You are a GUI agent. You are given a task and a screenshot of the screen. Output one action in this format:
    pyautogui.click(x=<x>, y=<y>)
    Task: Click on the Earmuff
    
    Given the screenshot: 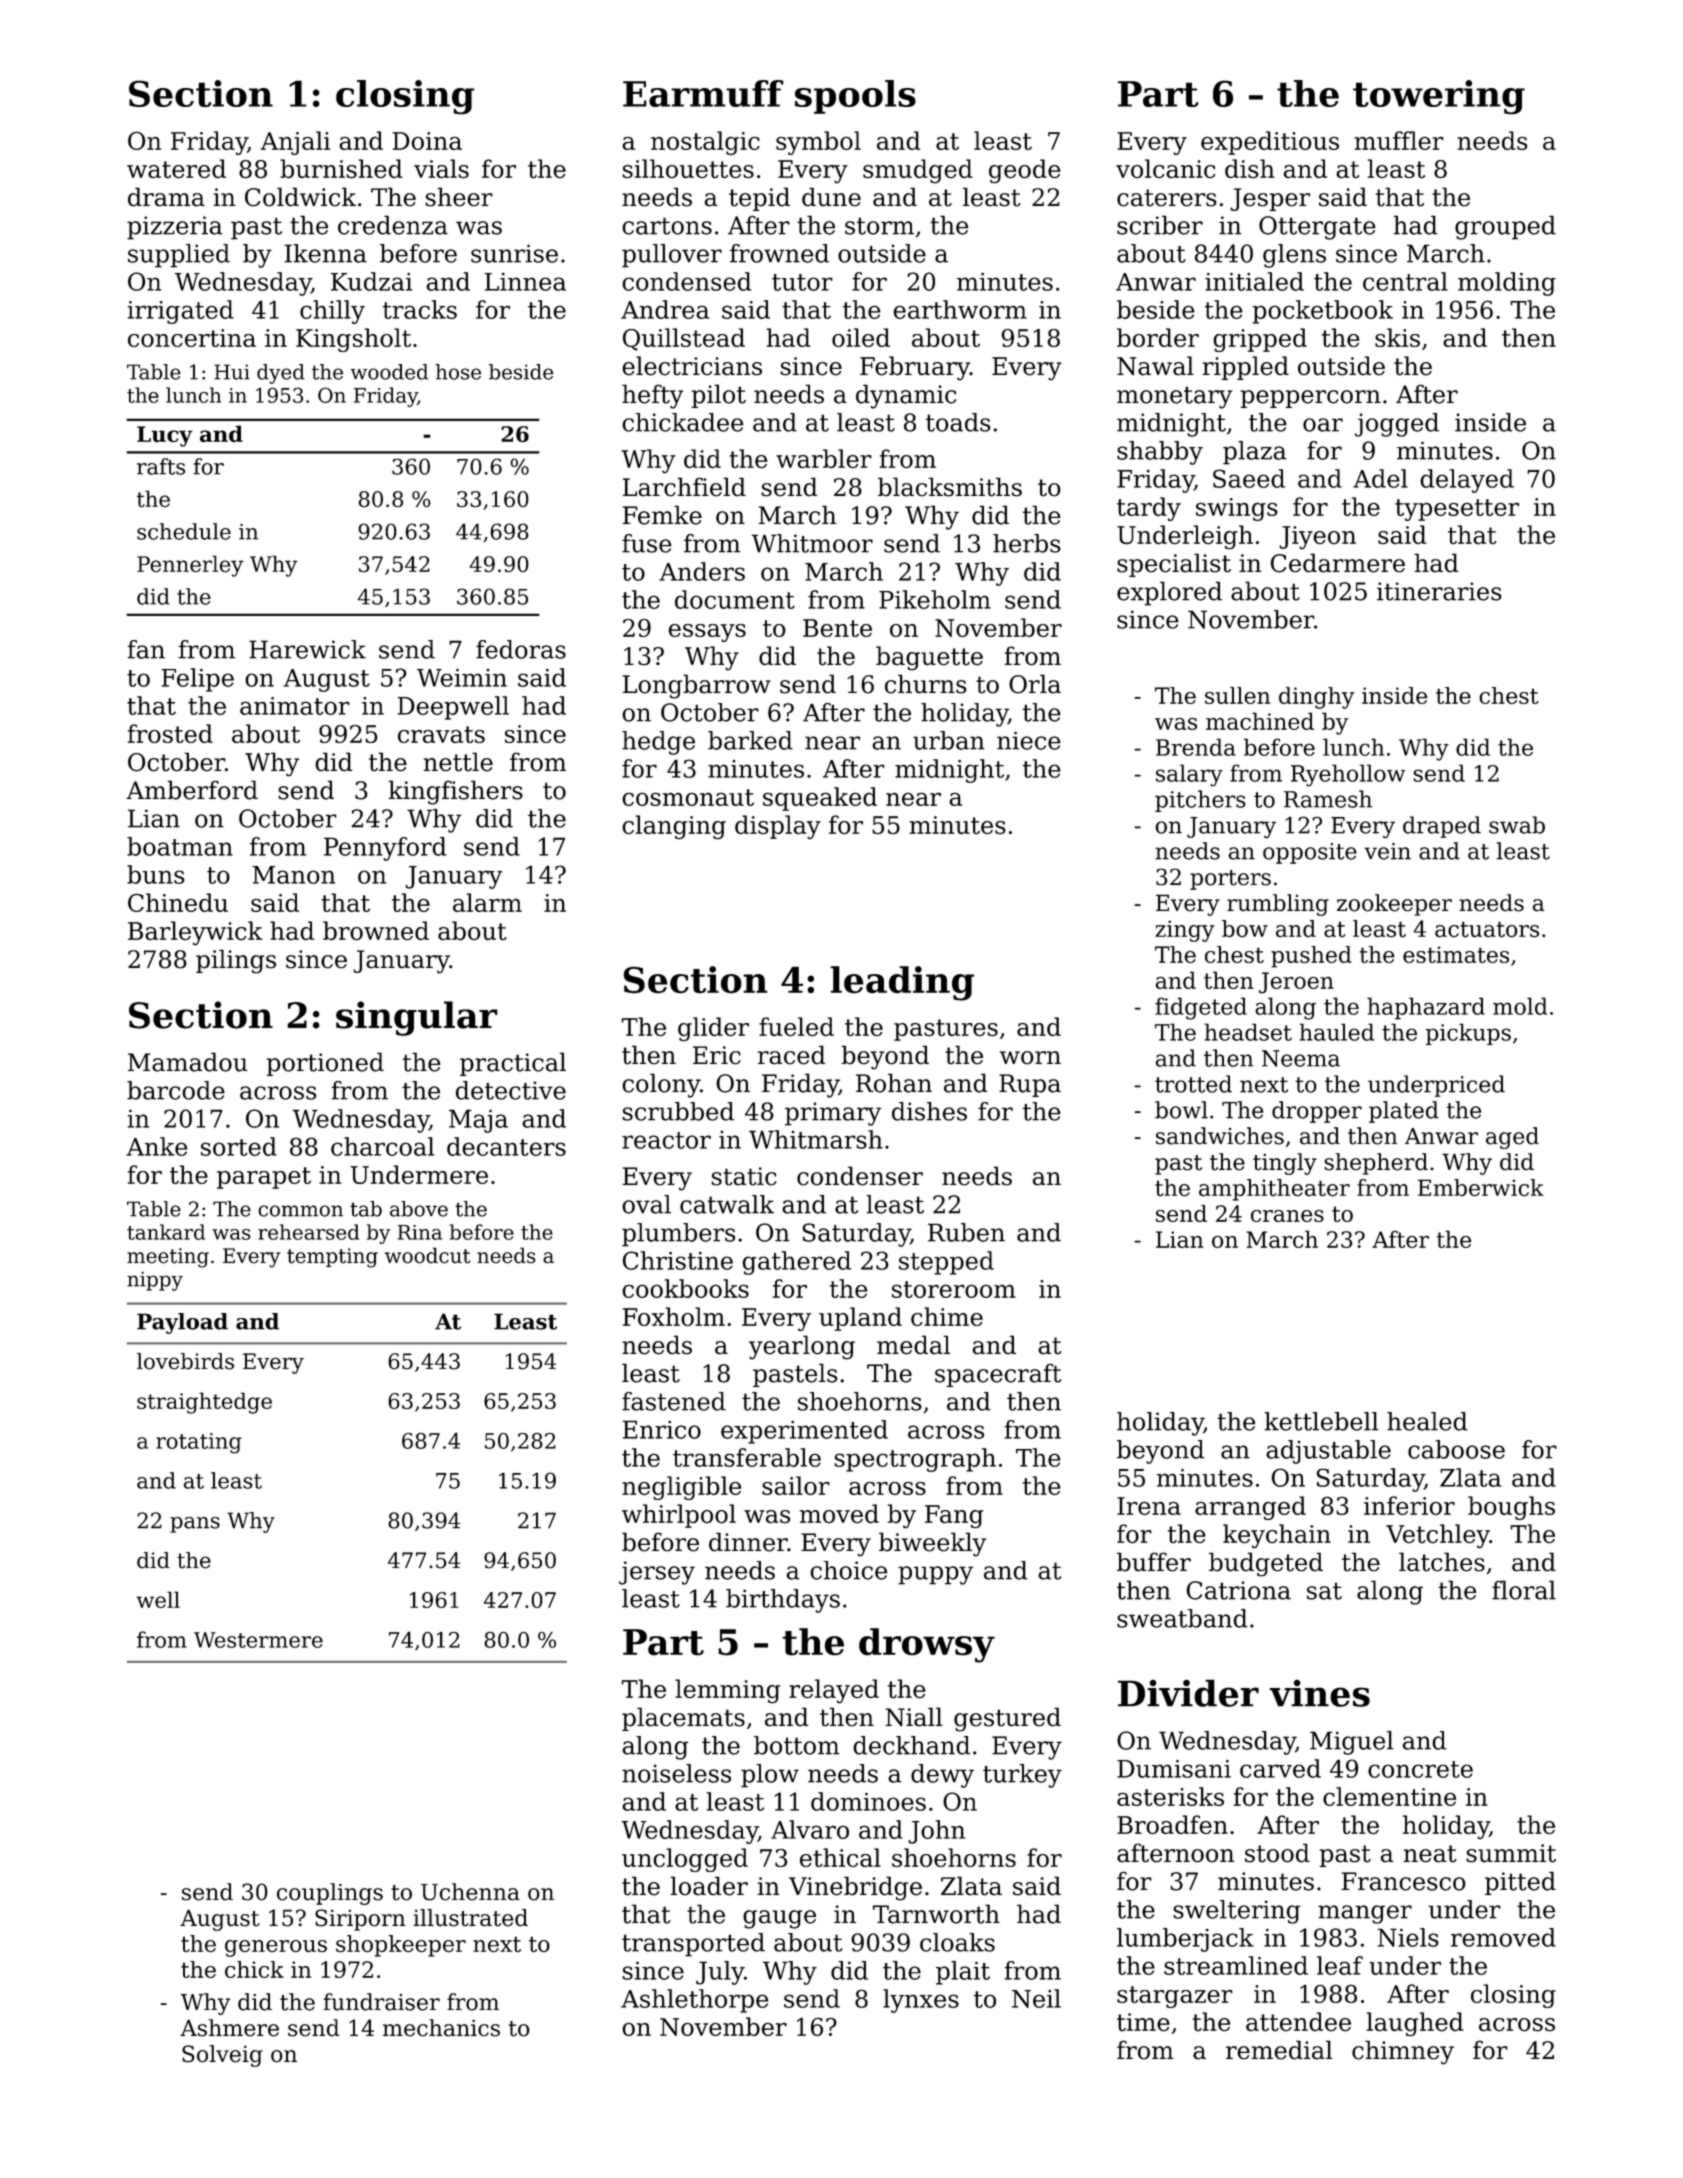 What is the action you would take?
    pyautogui.click(x=703, y=93)
